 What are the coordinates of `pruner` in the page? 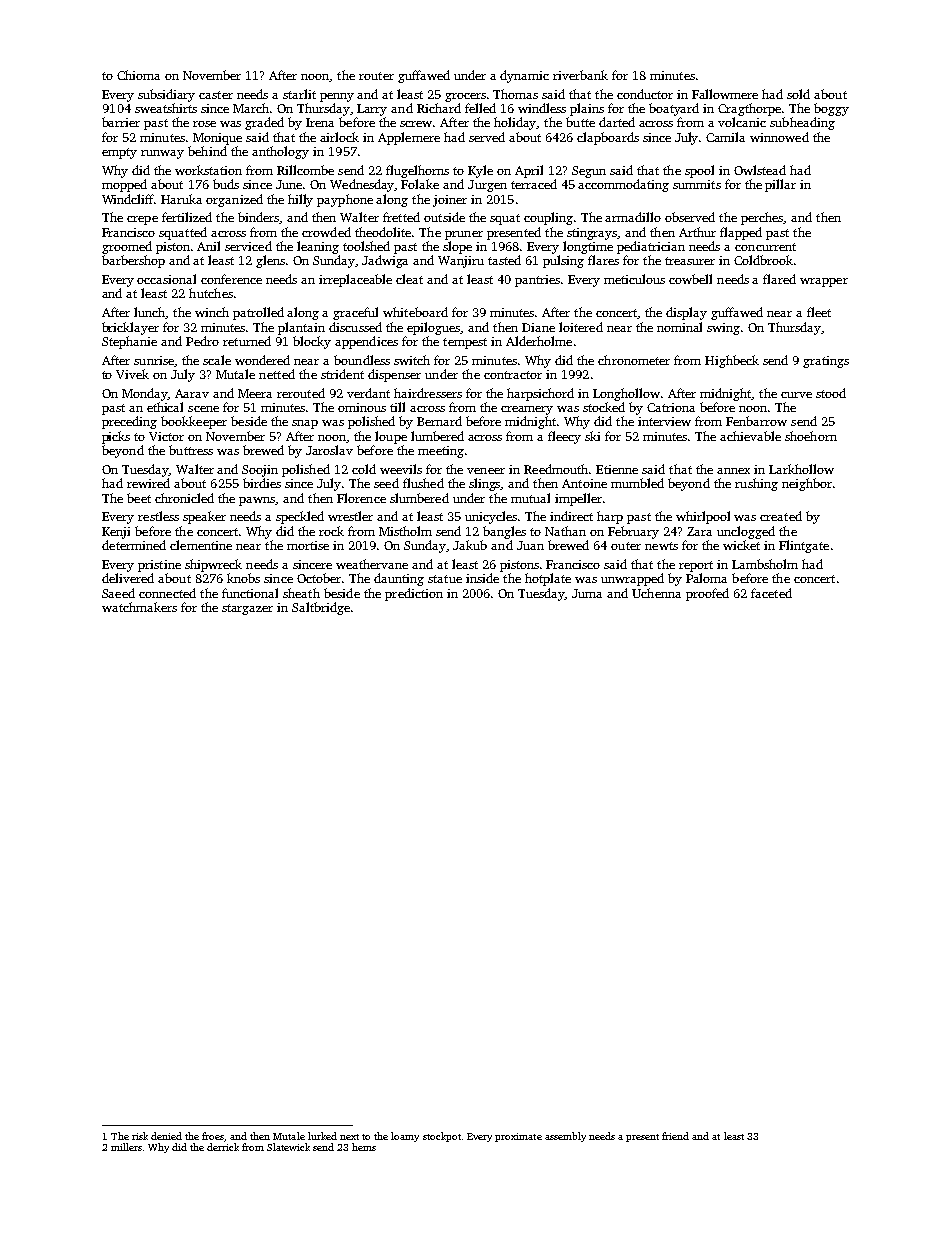 It's located at (464, 235).
